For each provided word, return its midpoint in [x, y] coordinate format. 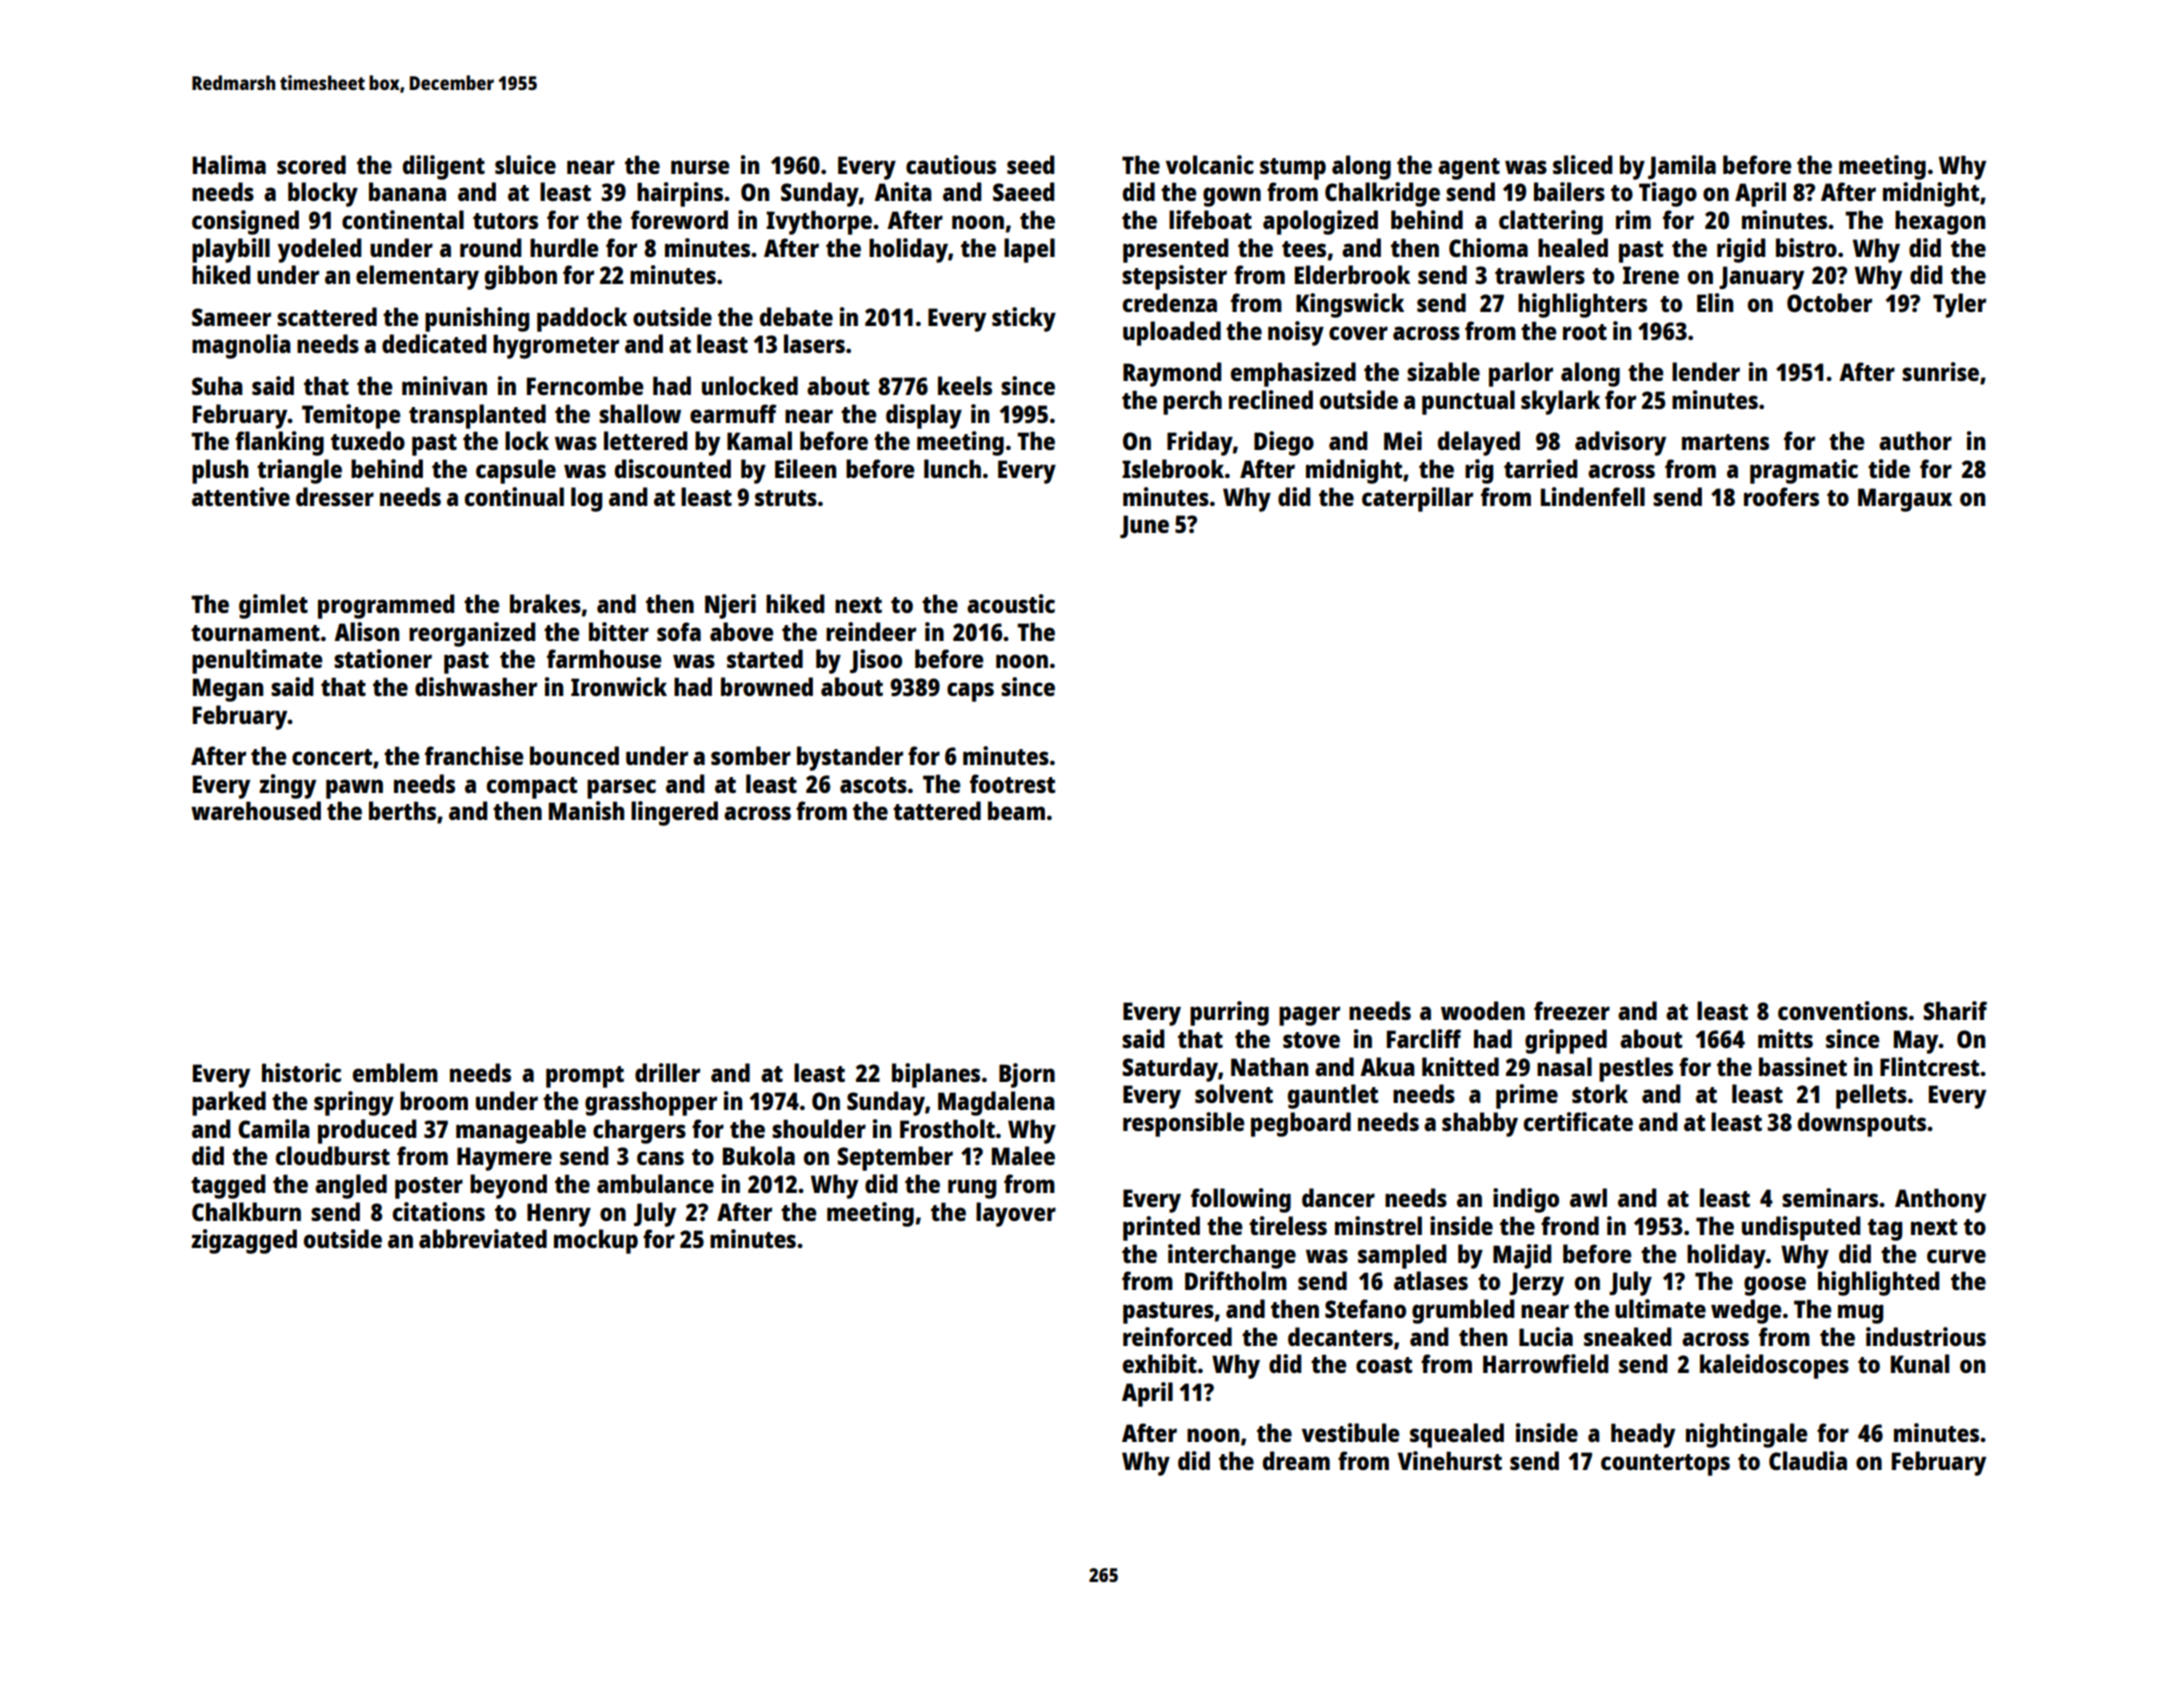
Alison [366, 631]
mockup [596, 1241]
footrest [1012, 783]
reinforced [1177, 1336]
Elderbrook [1352, 274]
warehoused [256, 810]
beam [1016, 810]
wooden [1483, 1010]
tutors [505, 221]
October [1829, 302]
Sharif [1955, 1010]
